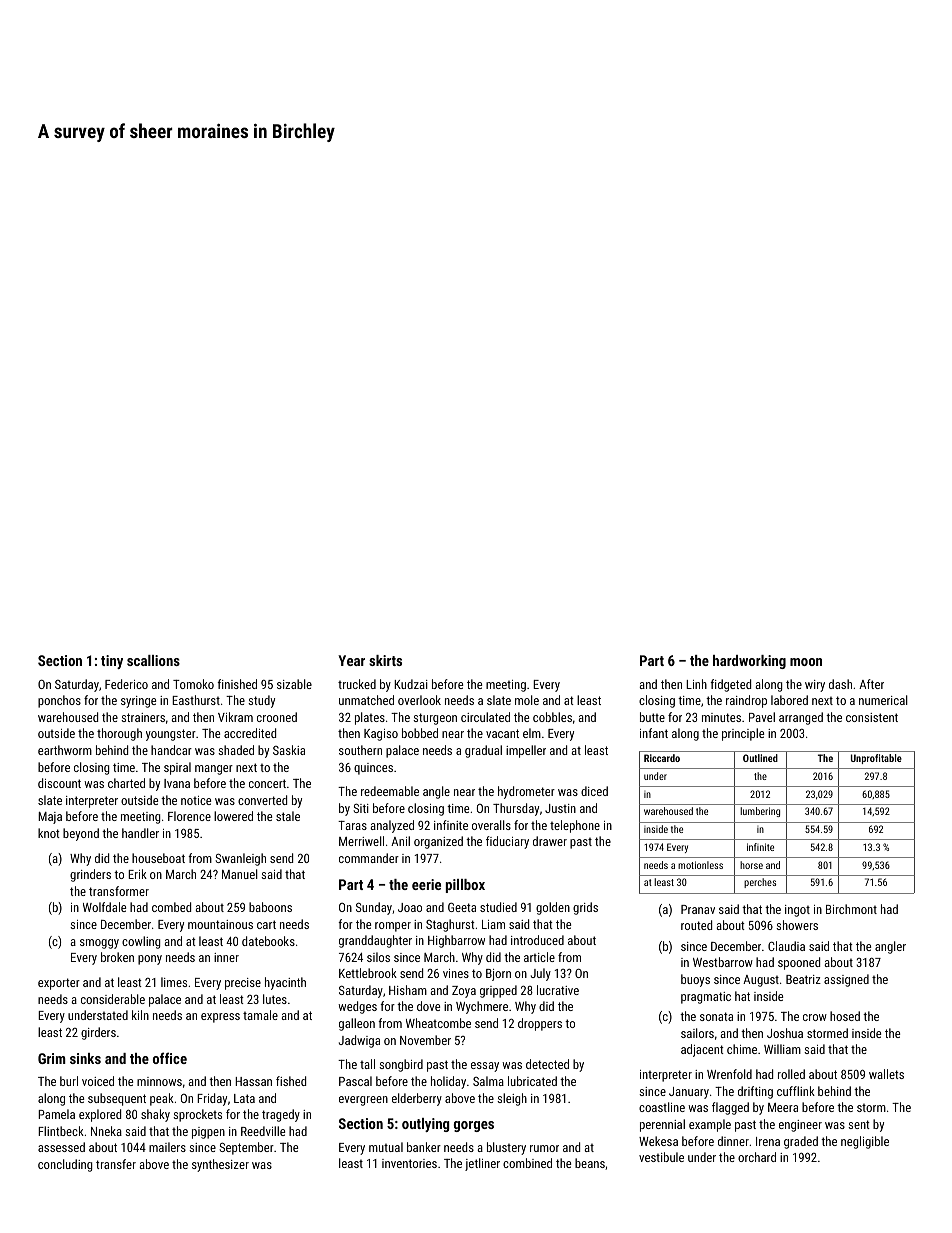 This page has width=952, height=1233. What do you see at coordinates (275, 999) in the page?
I see `lutes` at bounding box center [275, 999].
